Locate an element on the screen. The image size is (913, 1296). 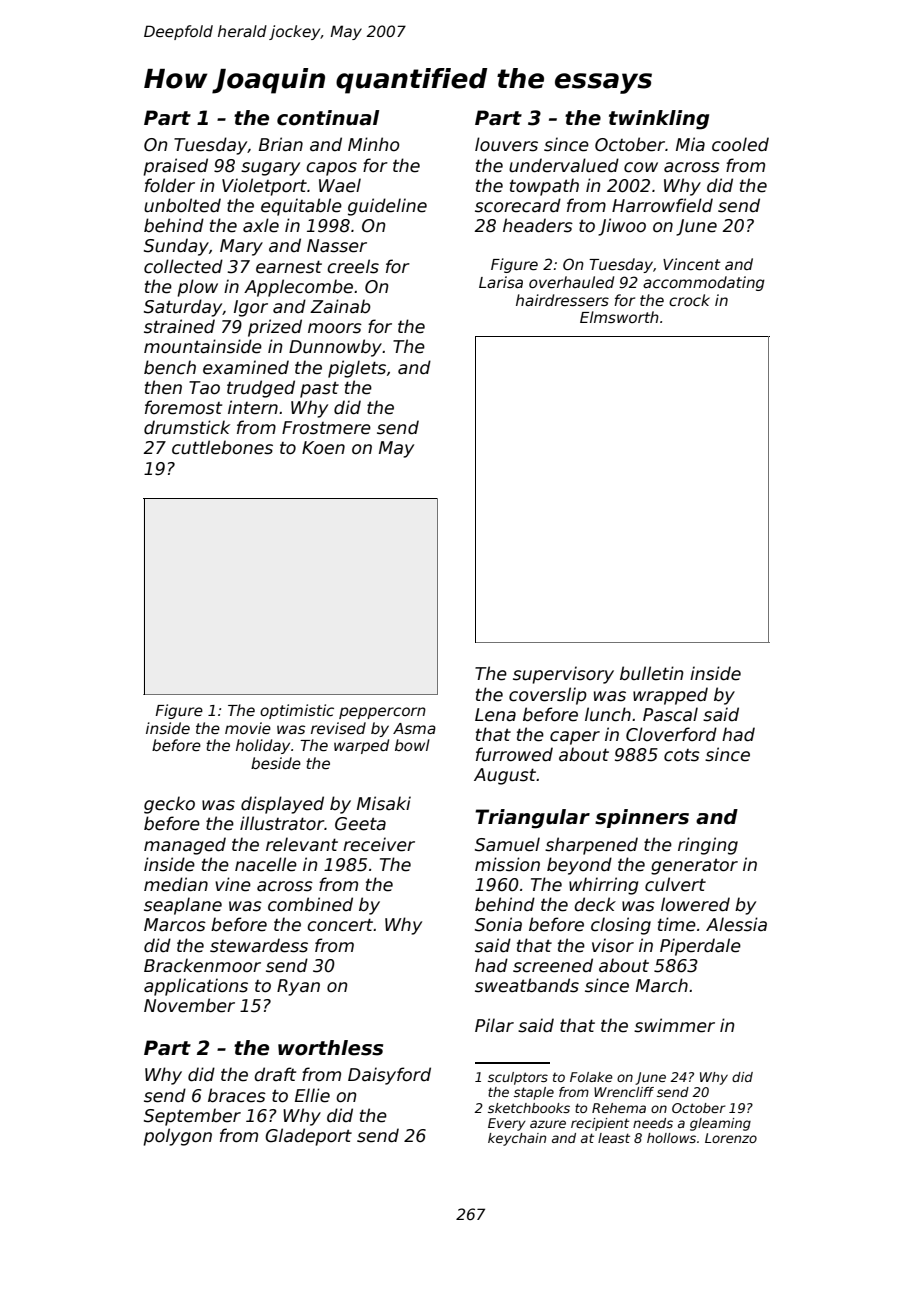
drumstick is located at coordinates (187, 427).
